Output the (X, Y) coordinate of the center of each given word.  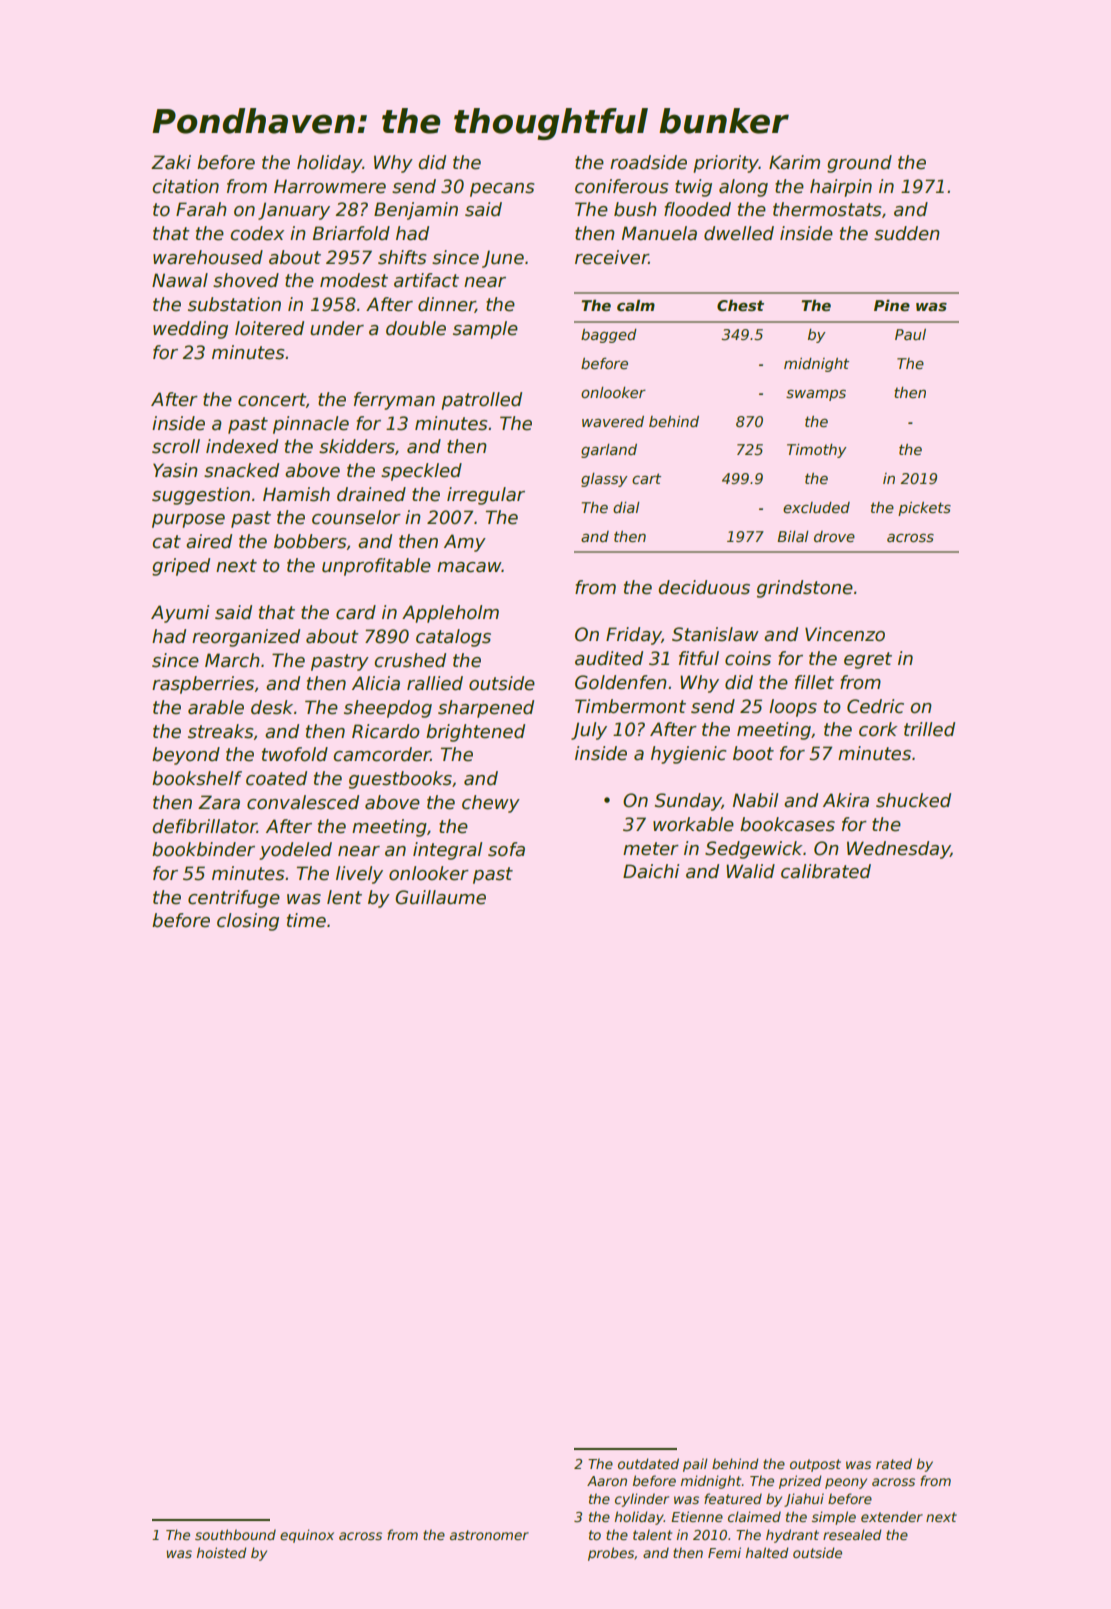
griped (181, 567)
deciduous (704, 587)
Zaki (171, 162)
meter (651, 849)
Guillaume (440, 897)
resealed (852, 1534)
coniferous (622, 186)
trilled (929, 729)
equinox (307, 1536)
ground (859, 164)
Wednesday (898, 850)
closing (248, 922)
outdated (648, 1463)
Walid (750, 871)
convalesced (303, 802)
